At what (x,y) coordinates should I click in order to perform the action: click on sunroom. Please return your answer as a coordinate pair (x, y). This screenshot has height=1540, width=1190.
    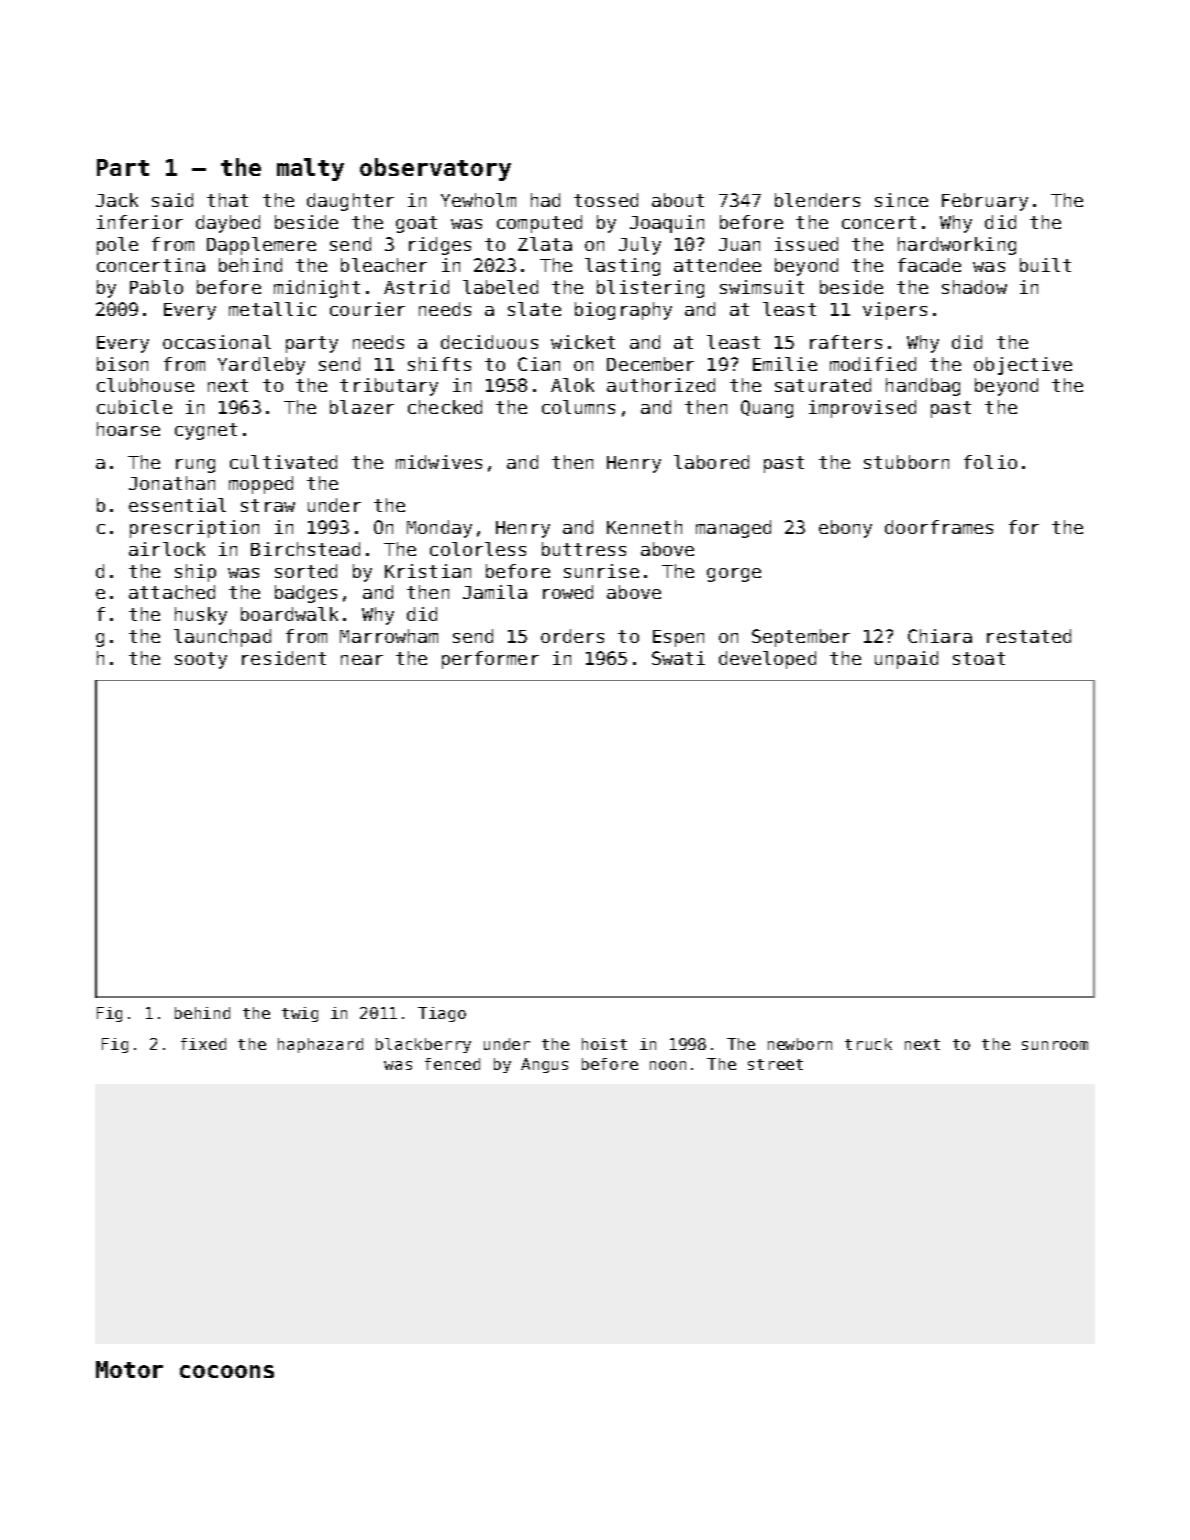
    Looking at the image, I should click on (1055, 1045).
